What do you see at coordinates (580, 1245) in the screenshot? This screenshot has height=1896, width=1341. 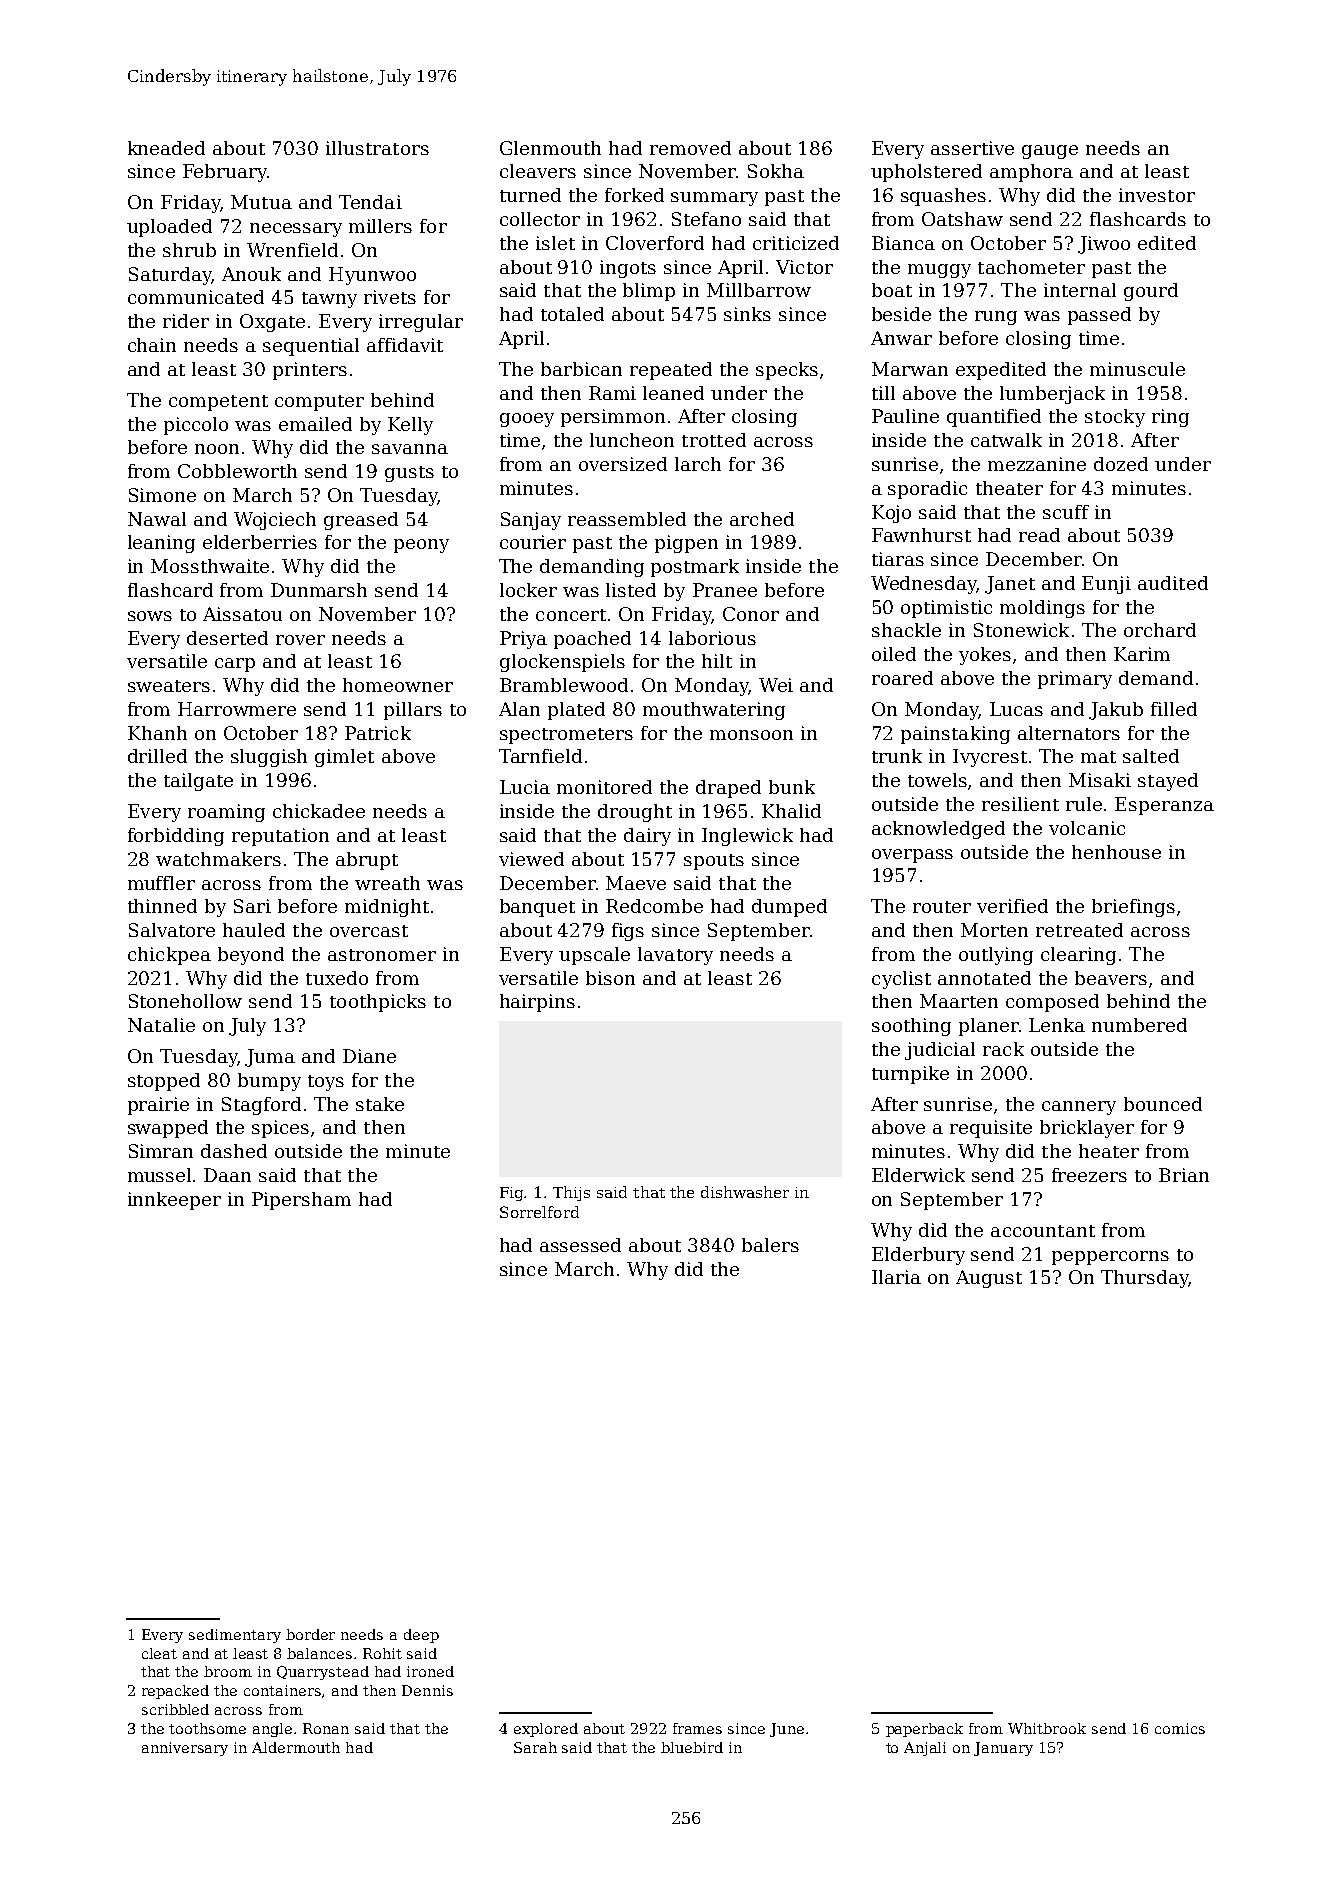 I see `assessed` at bounding box center [580, 1245].
